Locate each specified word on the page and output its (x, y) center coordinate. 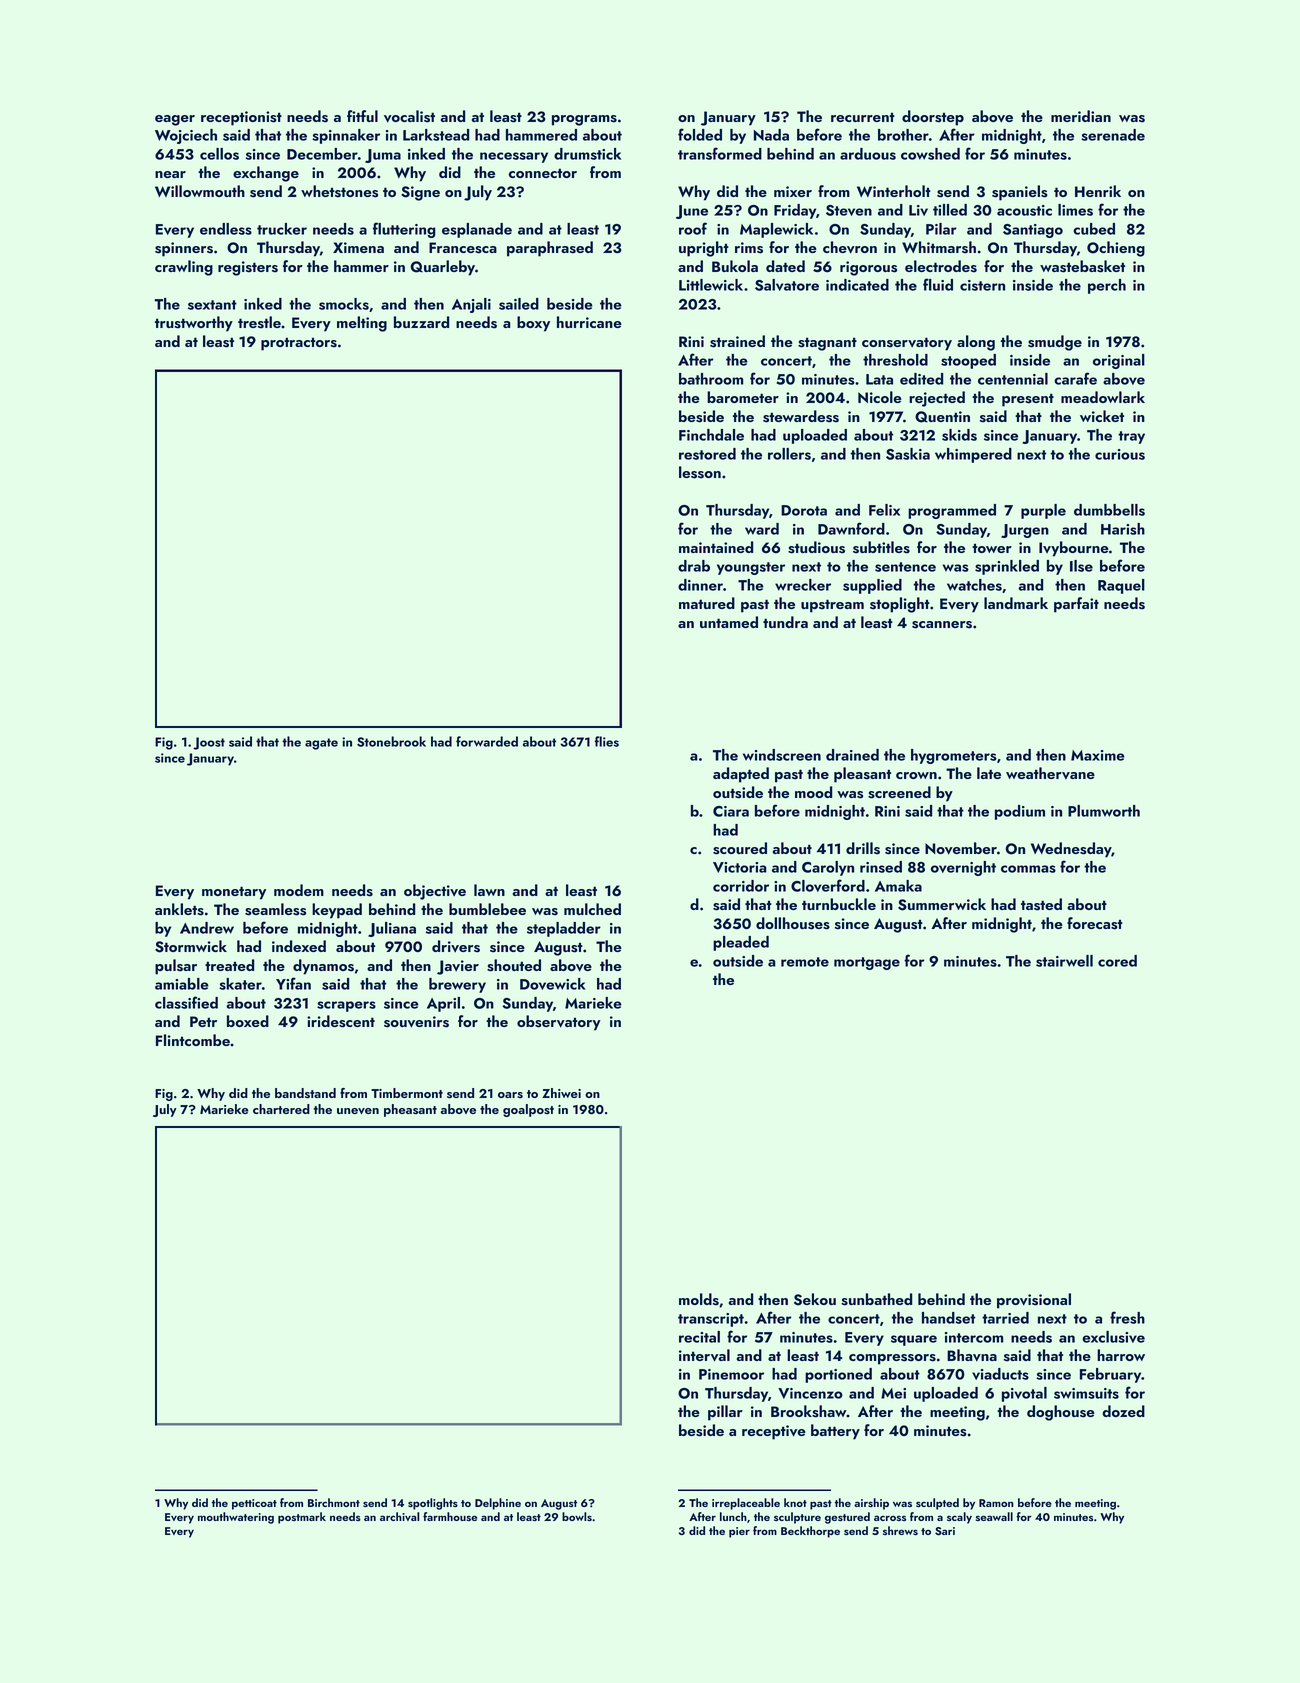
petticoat (254, 1504)
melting (362, 324)
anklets (179, 909)
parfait (1076, 605)
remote (805, 962)
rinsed (881, 867)
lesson (700, 472)
